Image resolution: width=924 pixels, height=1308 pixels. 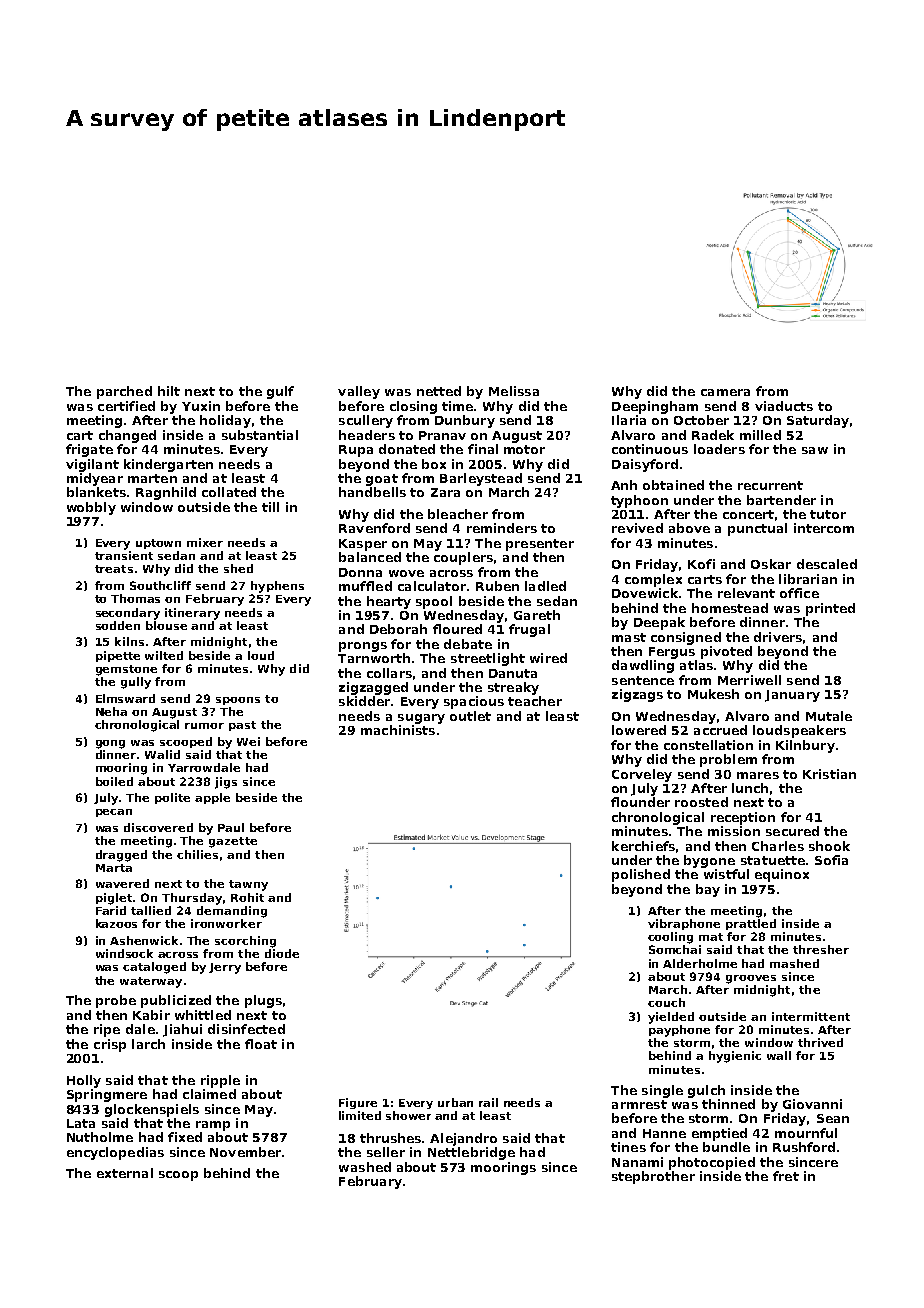 What do you see at coordinates (799, 593) in the image?
I see `office` at bounding box center [799, 593].
